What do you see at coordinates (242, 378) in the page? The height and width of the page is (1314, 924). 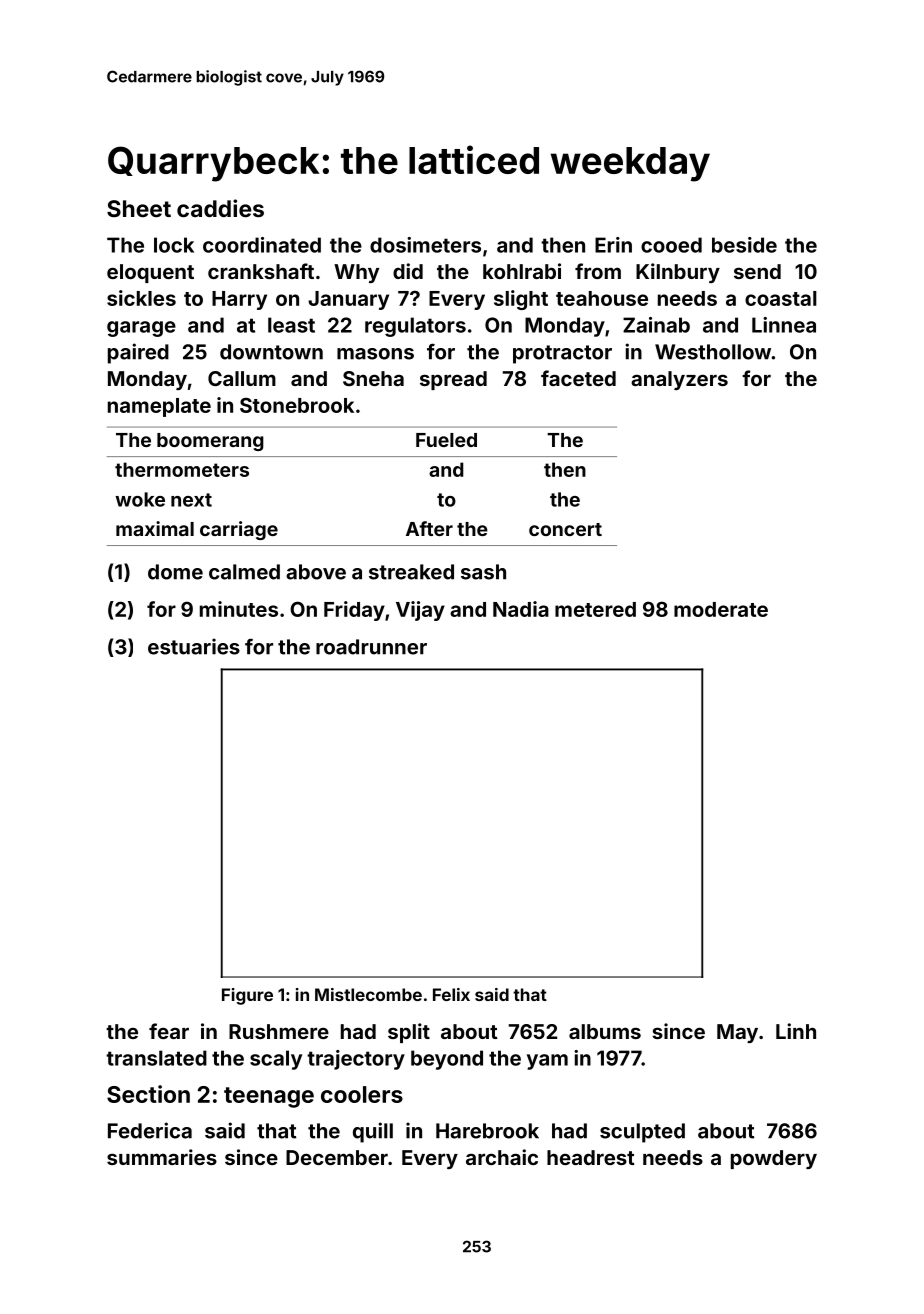 I see `Callum` at bounding box center [242, 378].
